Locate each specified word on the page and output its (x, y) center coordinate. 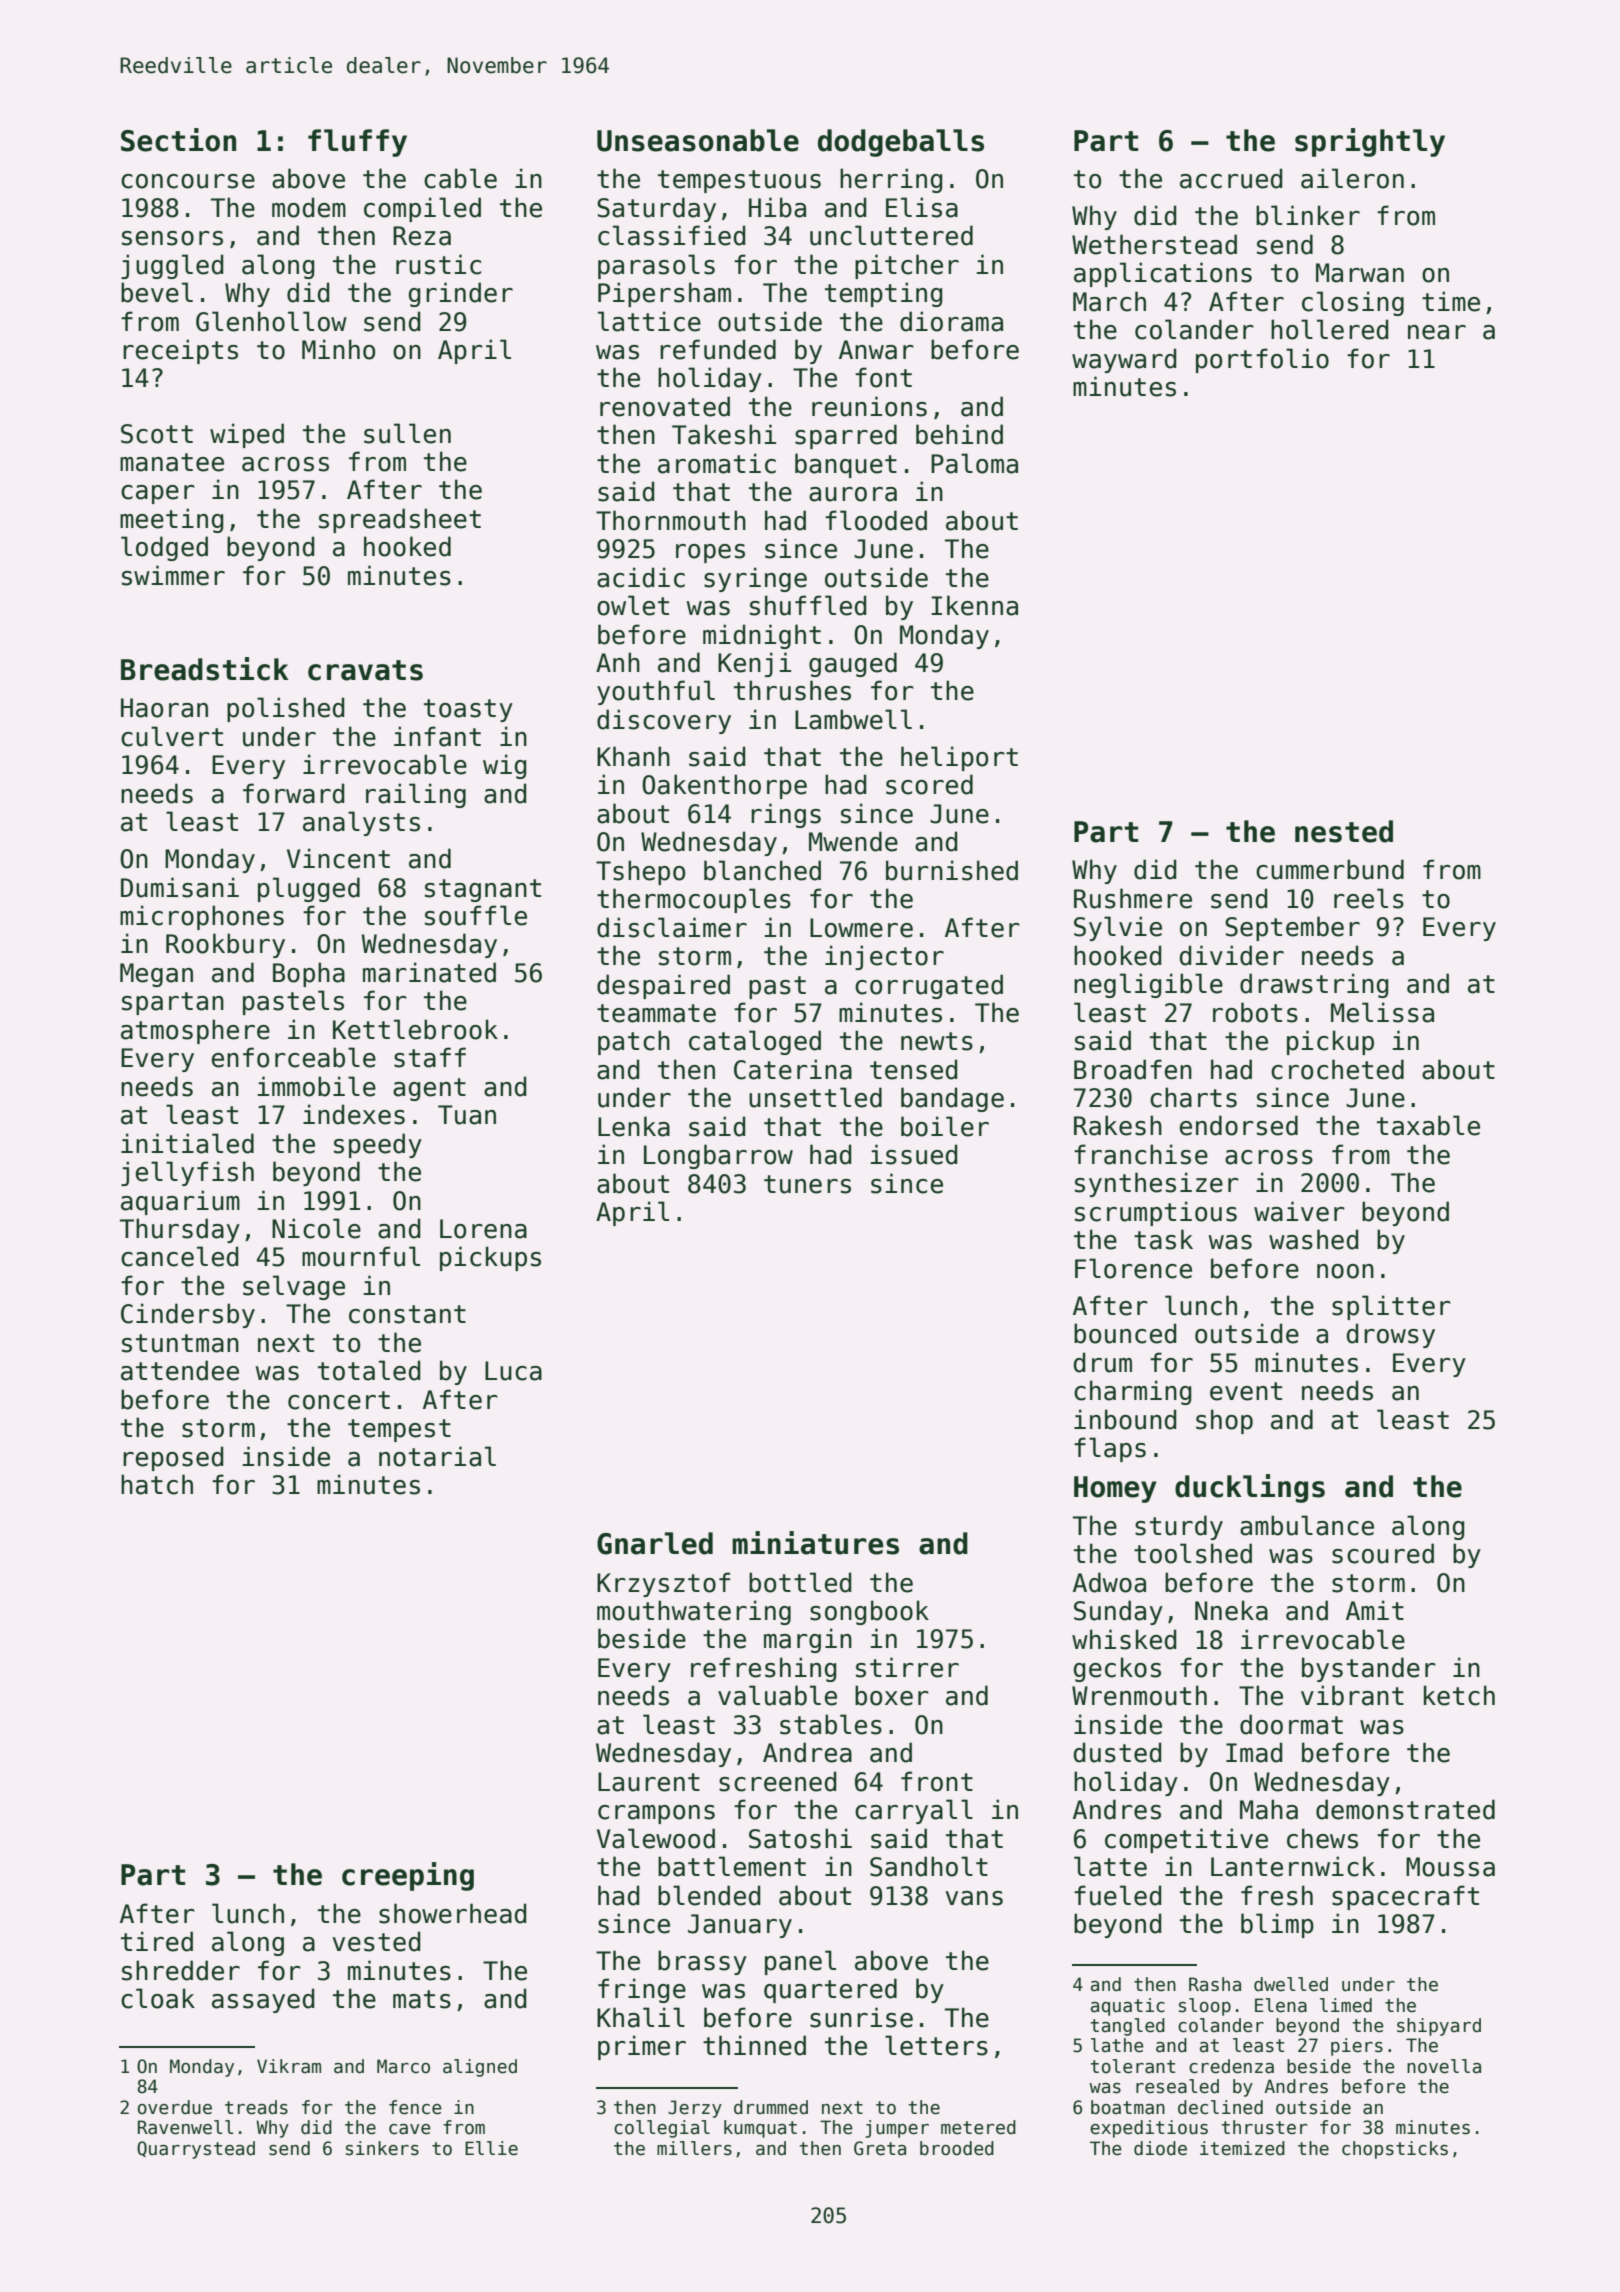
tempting (884, 294)
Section (178, 140)
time (1451, 301)
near (1437, 332)
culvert (172, 736)
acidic (641, 577)
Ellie (491, 2148)
